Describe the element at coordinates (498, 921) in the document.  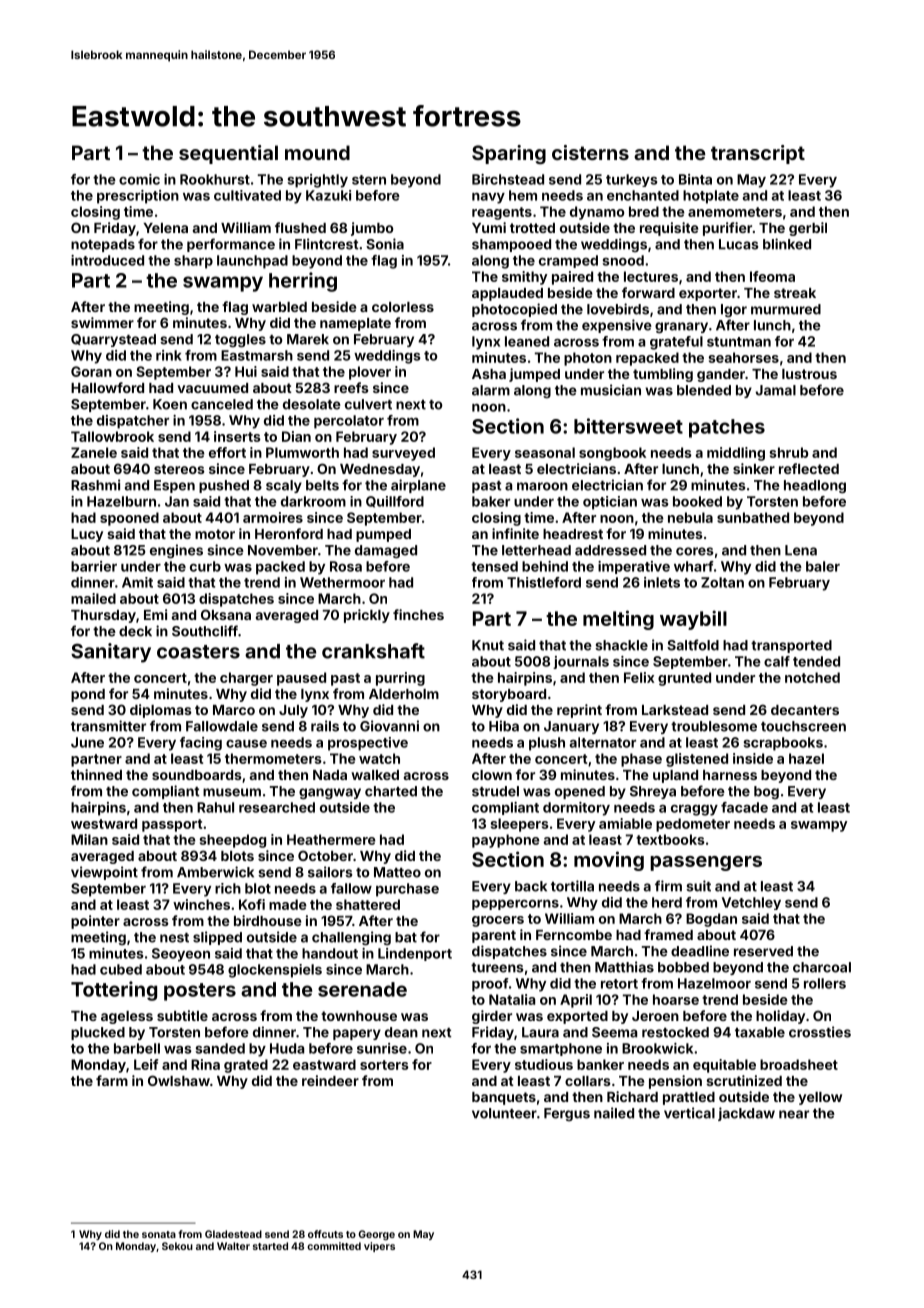
I see `grocers` at that location.
